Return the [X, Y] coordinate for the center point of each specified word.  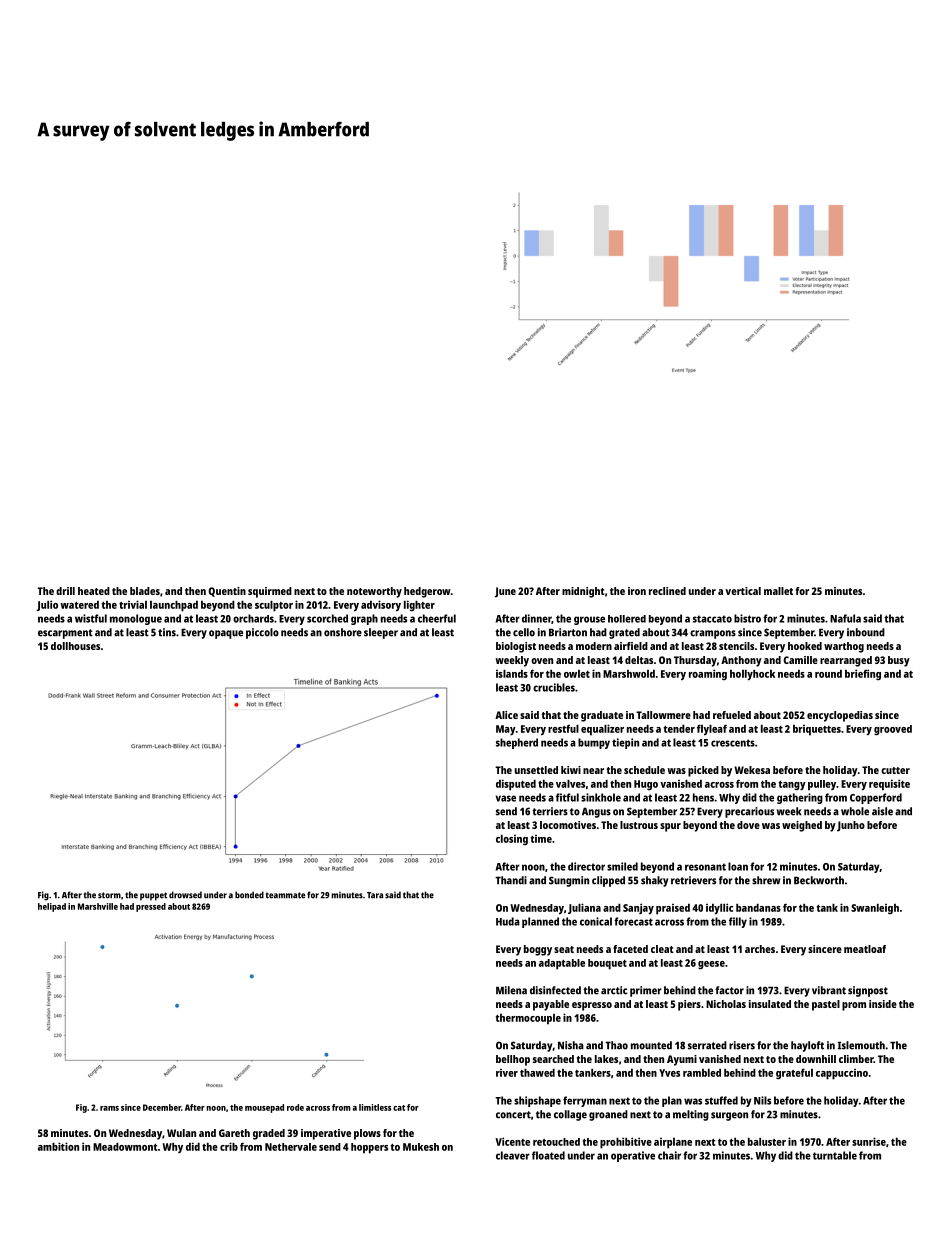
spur [670, 827]
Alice [506, 715]
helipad [52, 907]
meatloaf [865, 949]
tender [679, 729]
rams [109, 1108]
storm [109, 895]
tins [167, 632]
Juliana [584, 908]
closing [512, 840]
